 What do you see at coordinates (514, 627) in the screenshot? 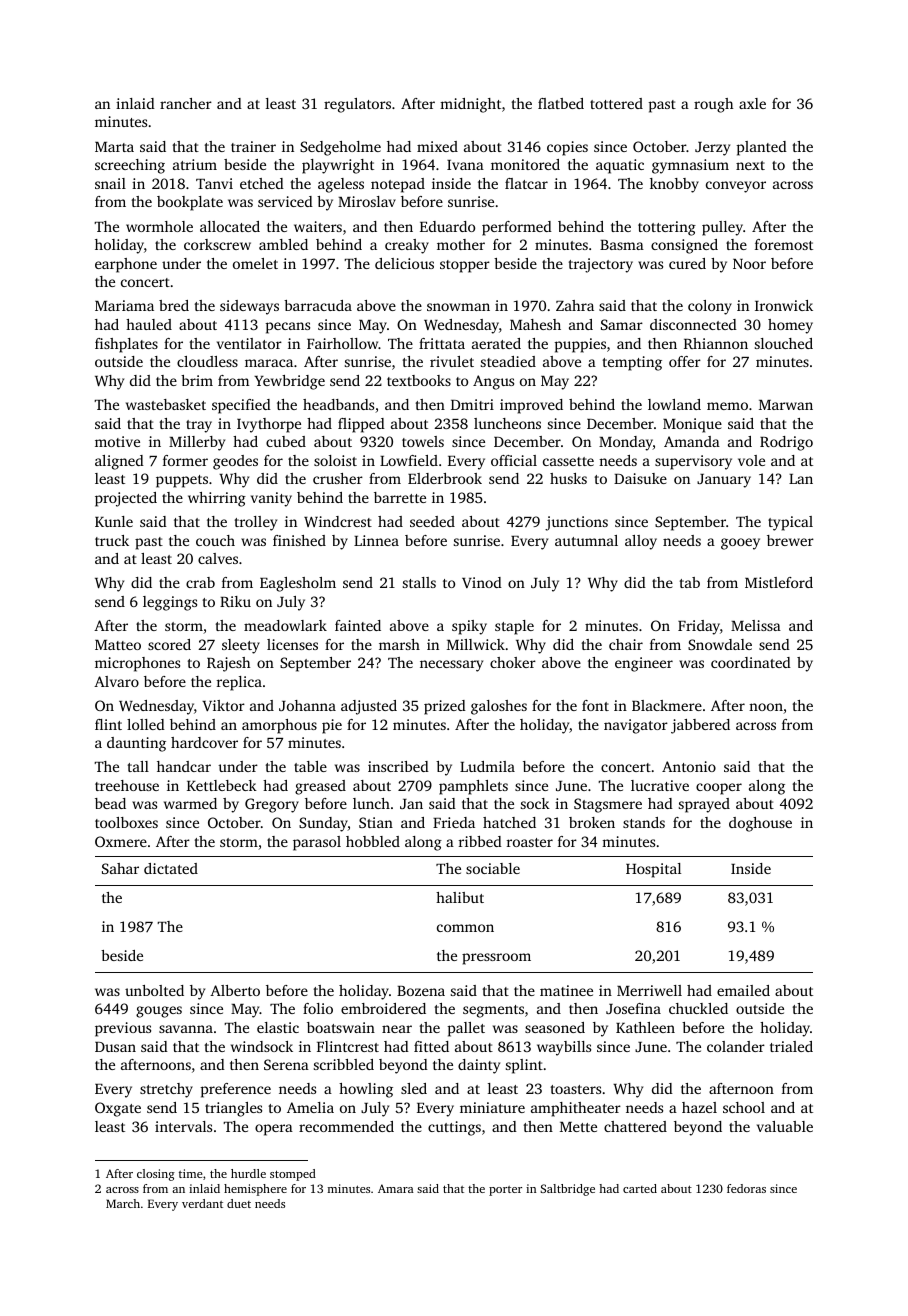
I see `staple` at bounding box center [514, 627].
